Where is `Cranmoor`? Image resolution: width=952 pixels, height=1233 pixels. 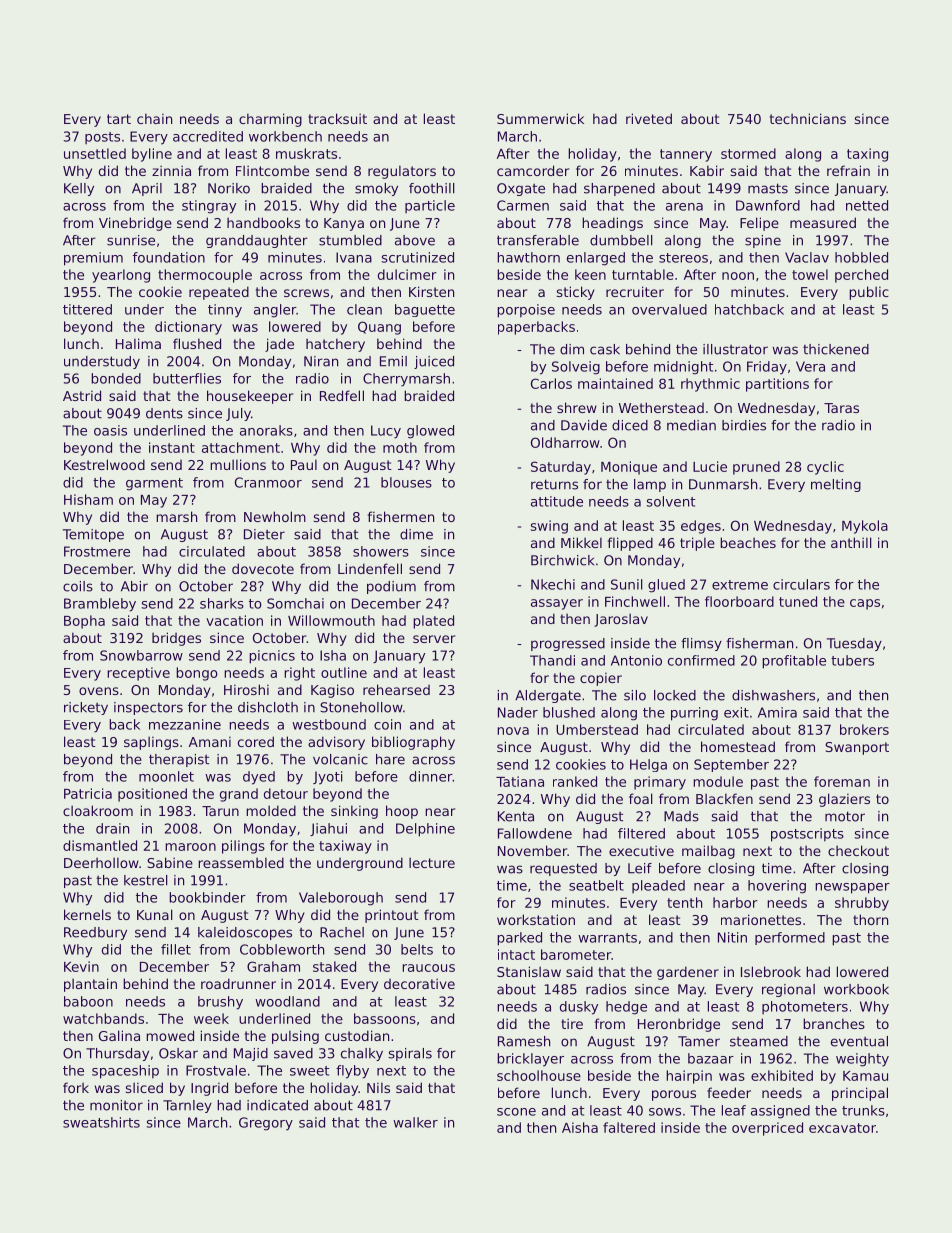 Cranmoor is located at coordinates (268, 482).
